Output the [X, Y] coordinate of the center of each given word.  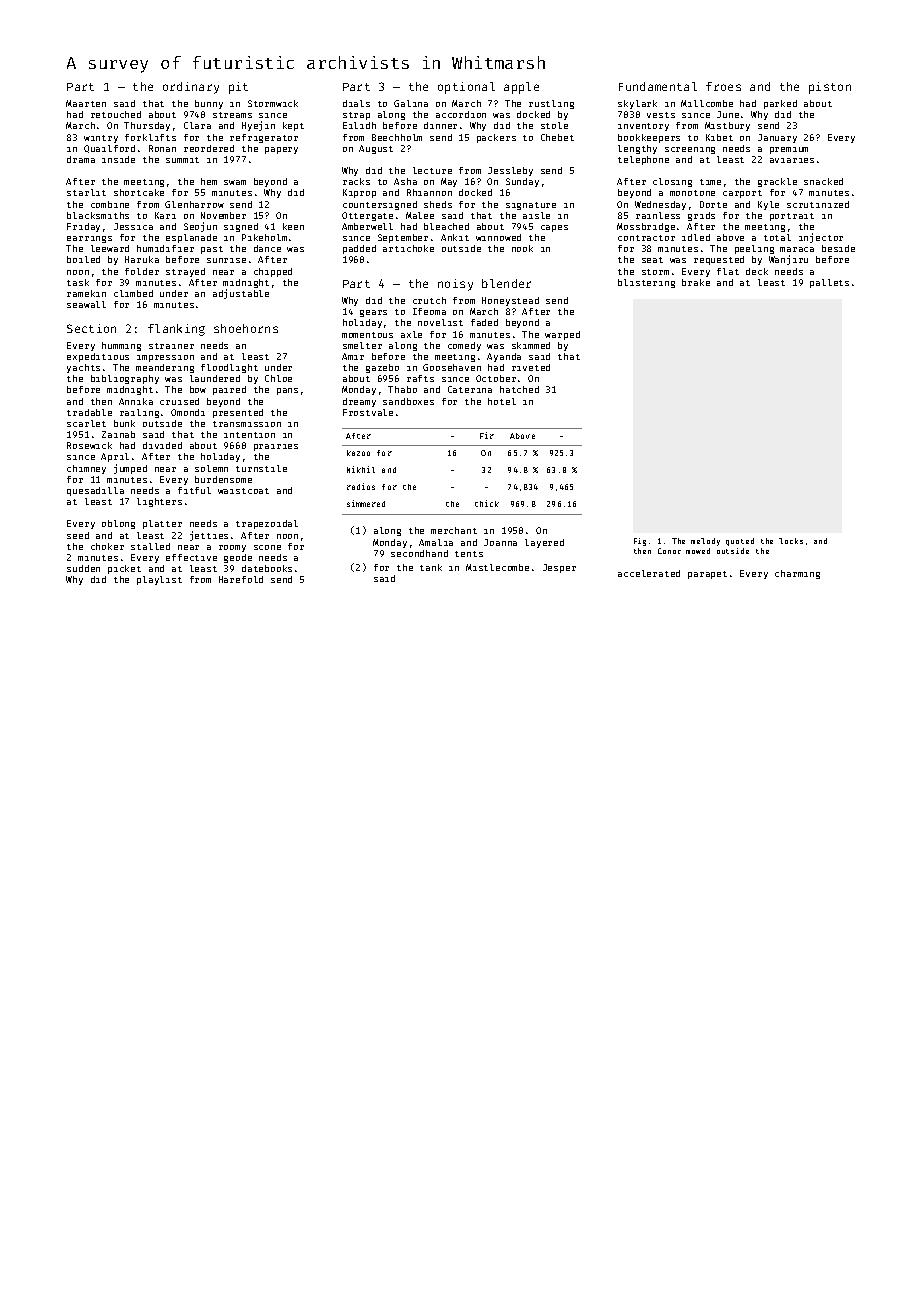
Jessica [133, 226]
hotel [502, 401]
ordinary [191, 88]
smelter [362, 345]
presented [238, 413]
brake [696, 282]
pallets [829, 283]
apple [521, 88]
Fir [487, 435]
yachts [83, 368]
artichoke [408, 248]
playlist [159, 580]
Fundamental [658, 86]
